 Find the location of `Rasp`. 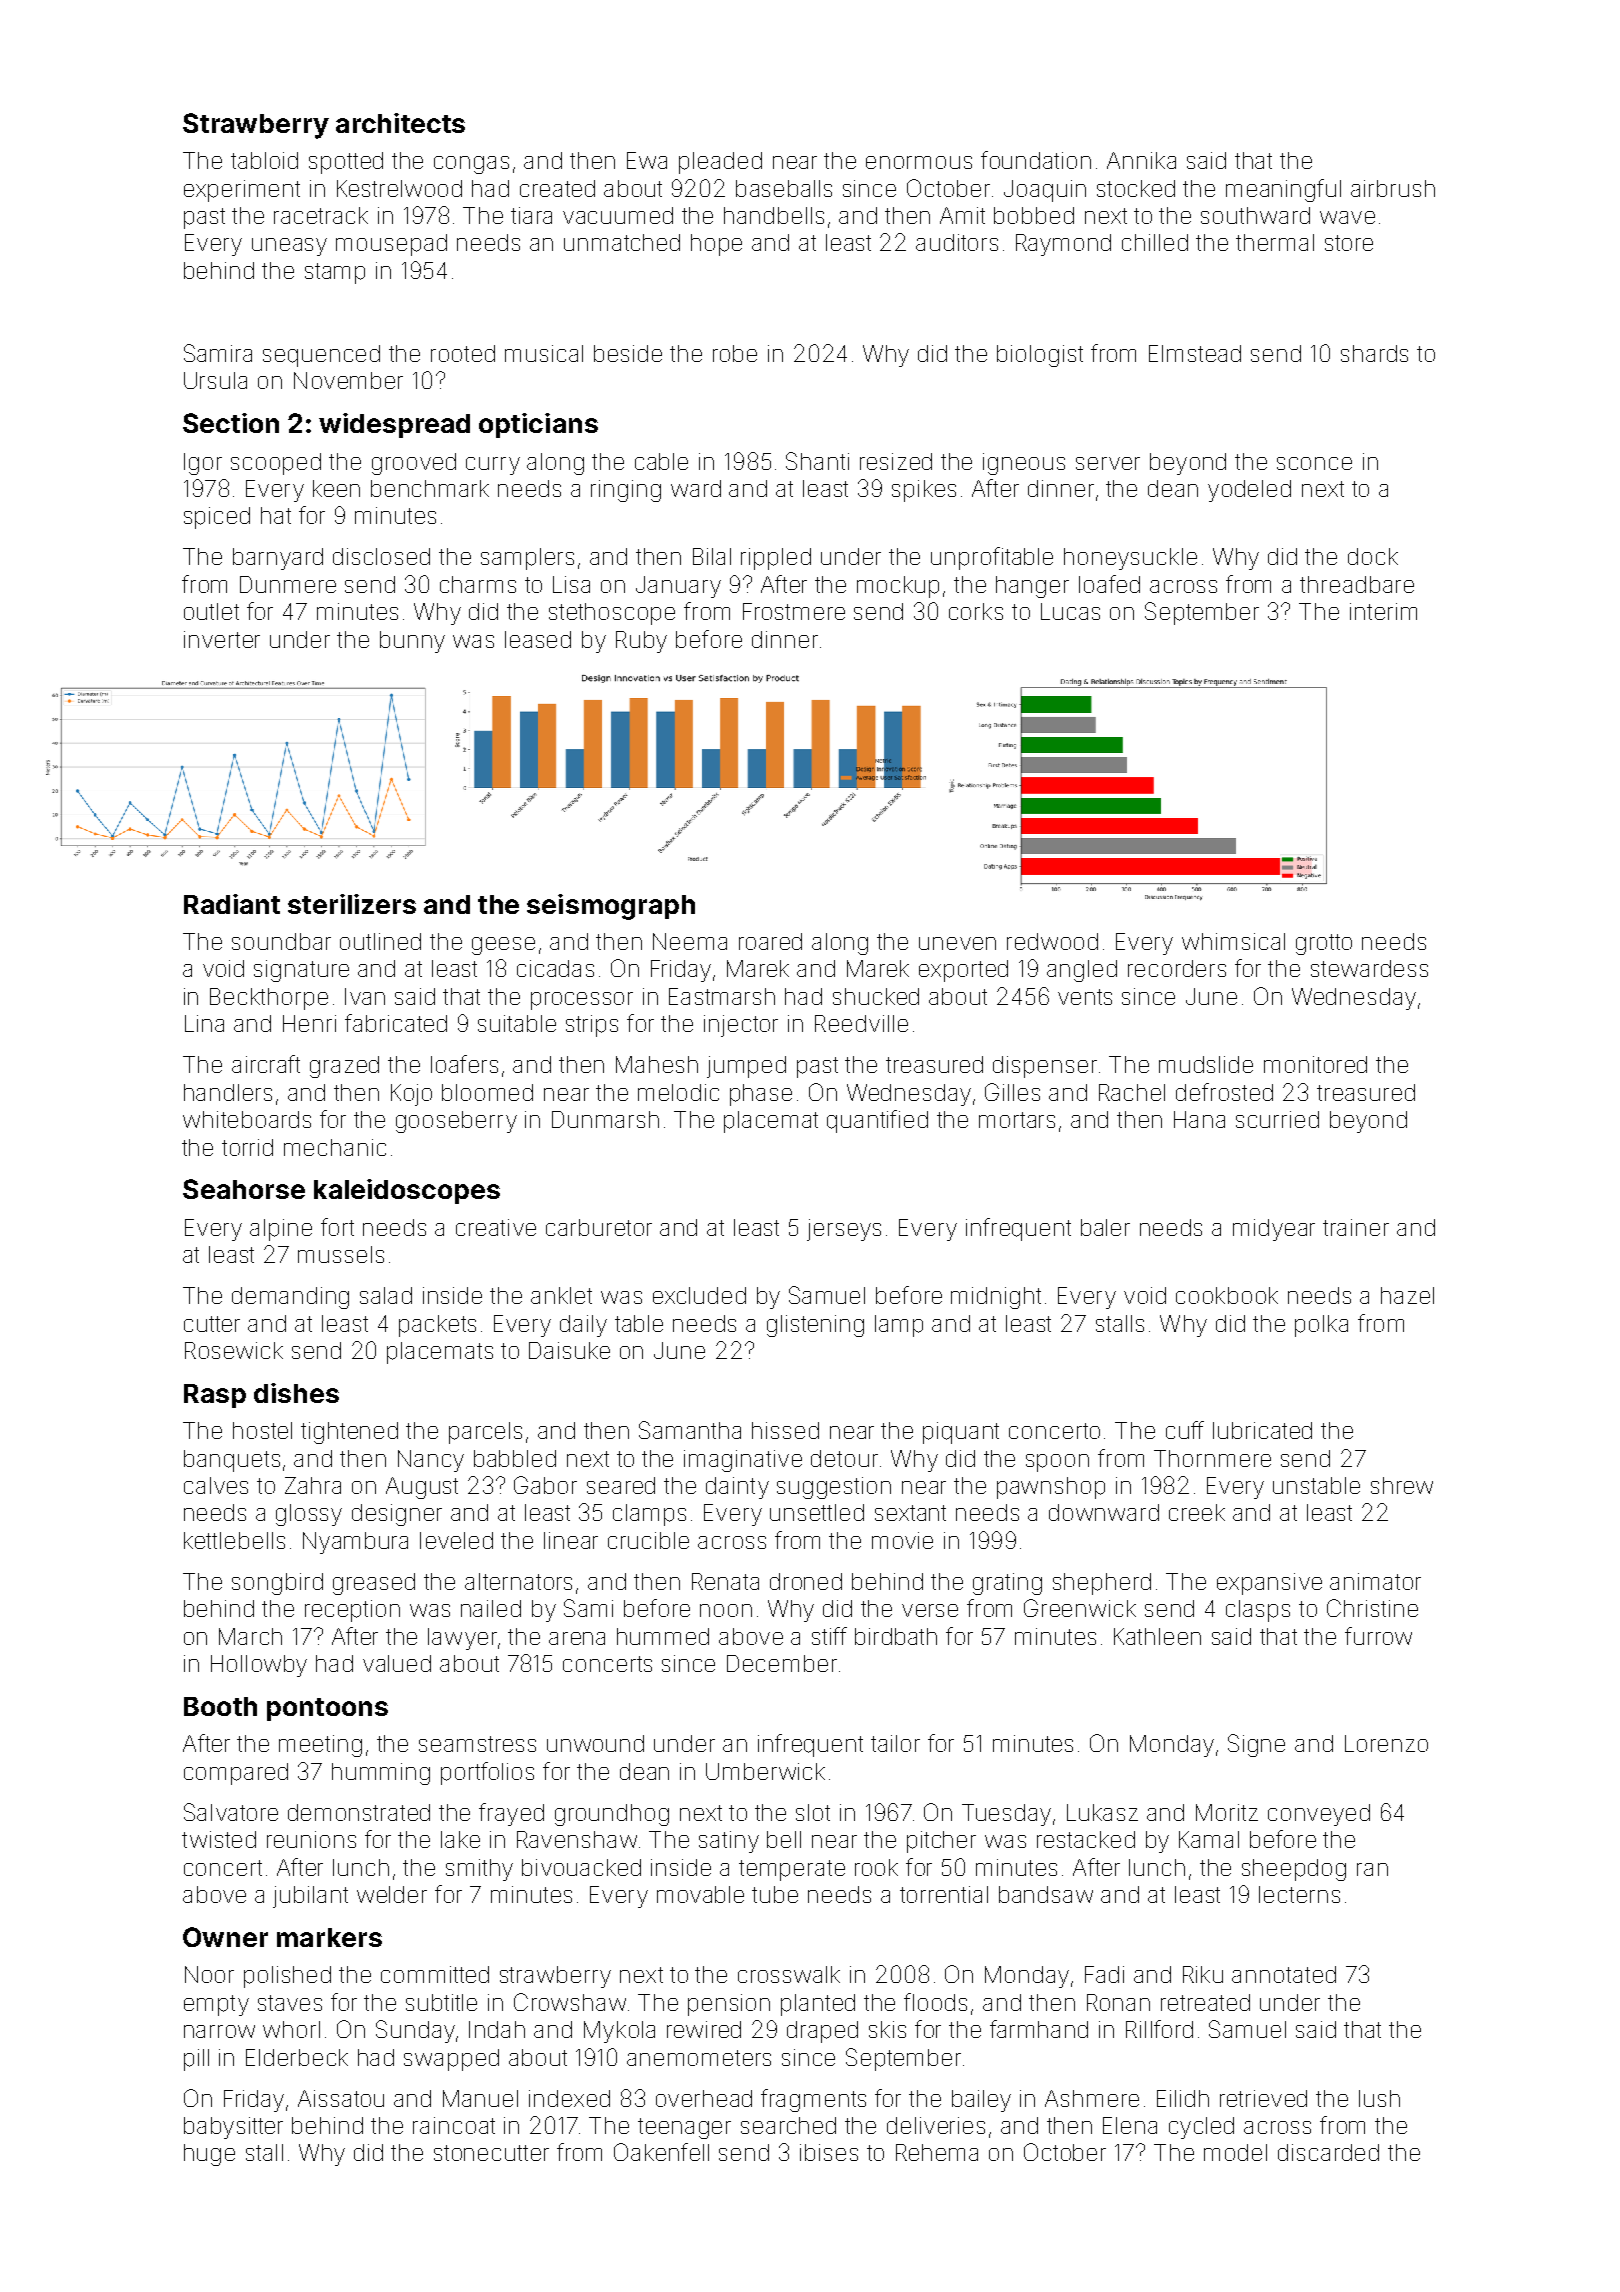

Rasp is located at coordinates (215, 1396).
